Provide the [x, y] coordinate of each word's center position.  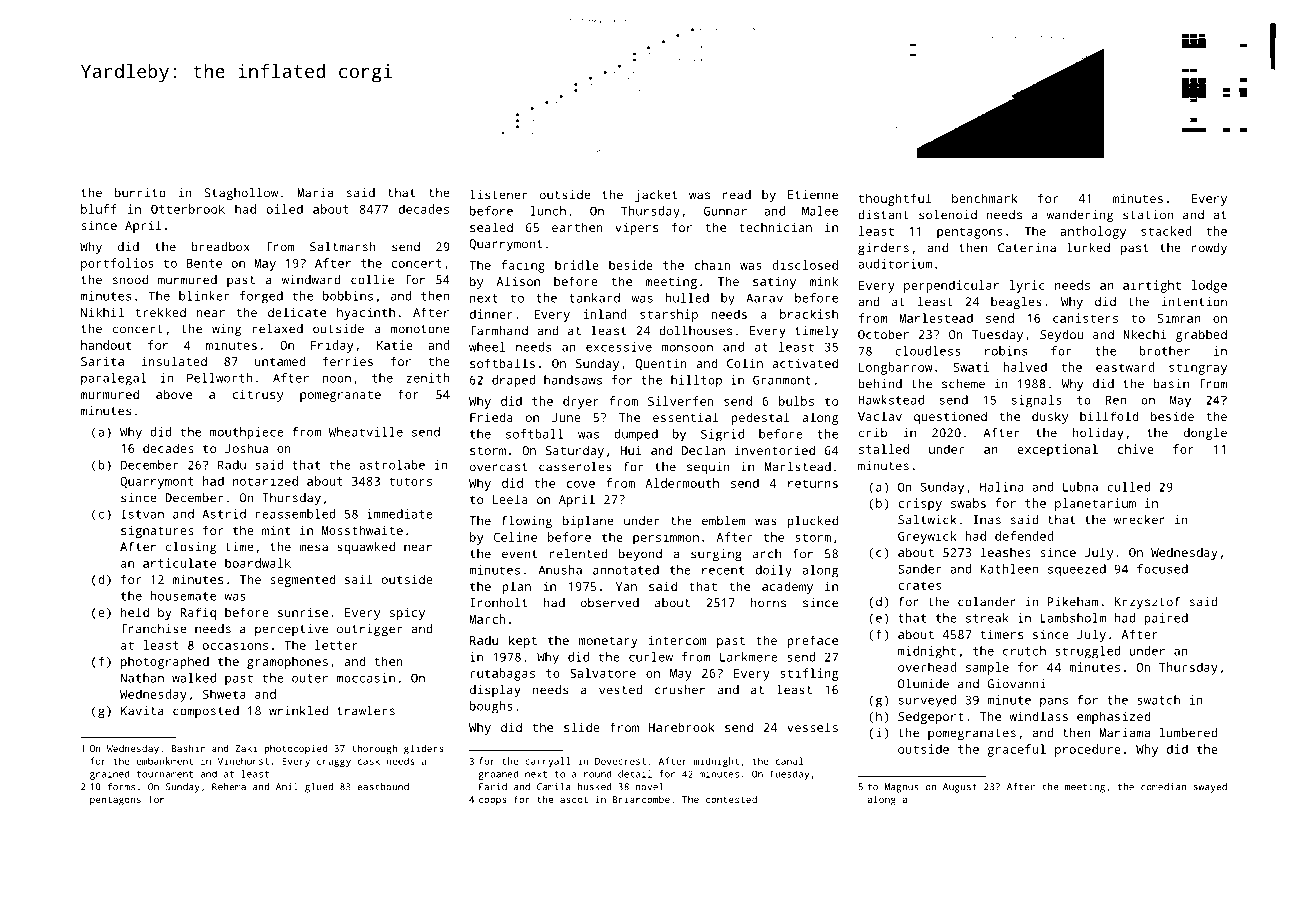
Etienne [813, 195]
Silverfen [680, 401]
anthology [1093, 232]
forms [121, 787]
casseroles [575, 467]
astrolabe [392, 465]
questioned [950, 417]
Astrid [224, 514]
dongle [1205, 434]
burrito [140, 193]
